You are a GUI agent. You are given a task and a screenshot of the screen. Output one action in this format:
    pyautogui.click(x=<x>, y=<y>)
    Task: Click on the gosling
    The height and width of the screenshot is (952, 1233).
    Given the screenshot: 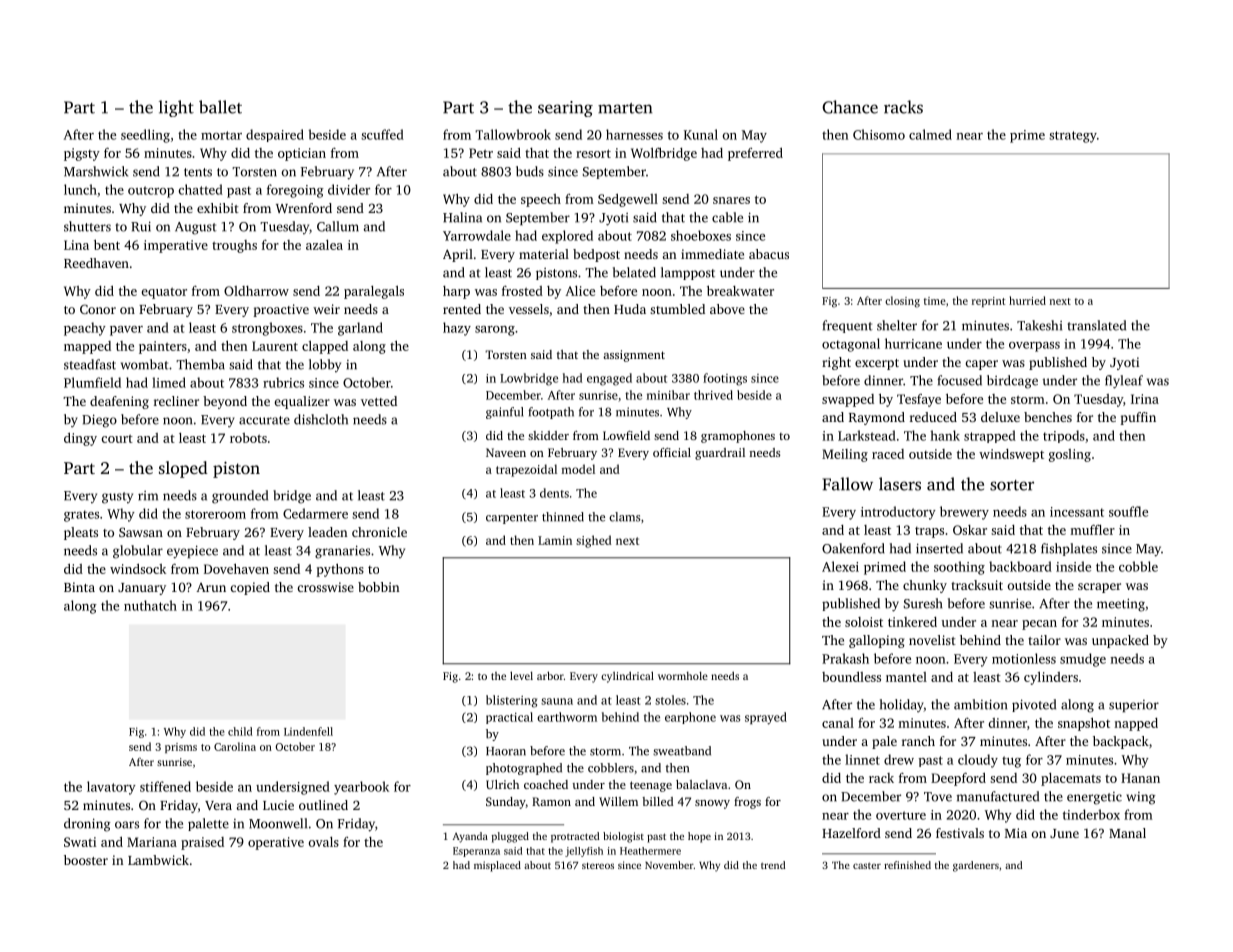 What is the action you would take?
    pyautogui.click(x=1070, y=455)
